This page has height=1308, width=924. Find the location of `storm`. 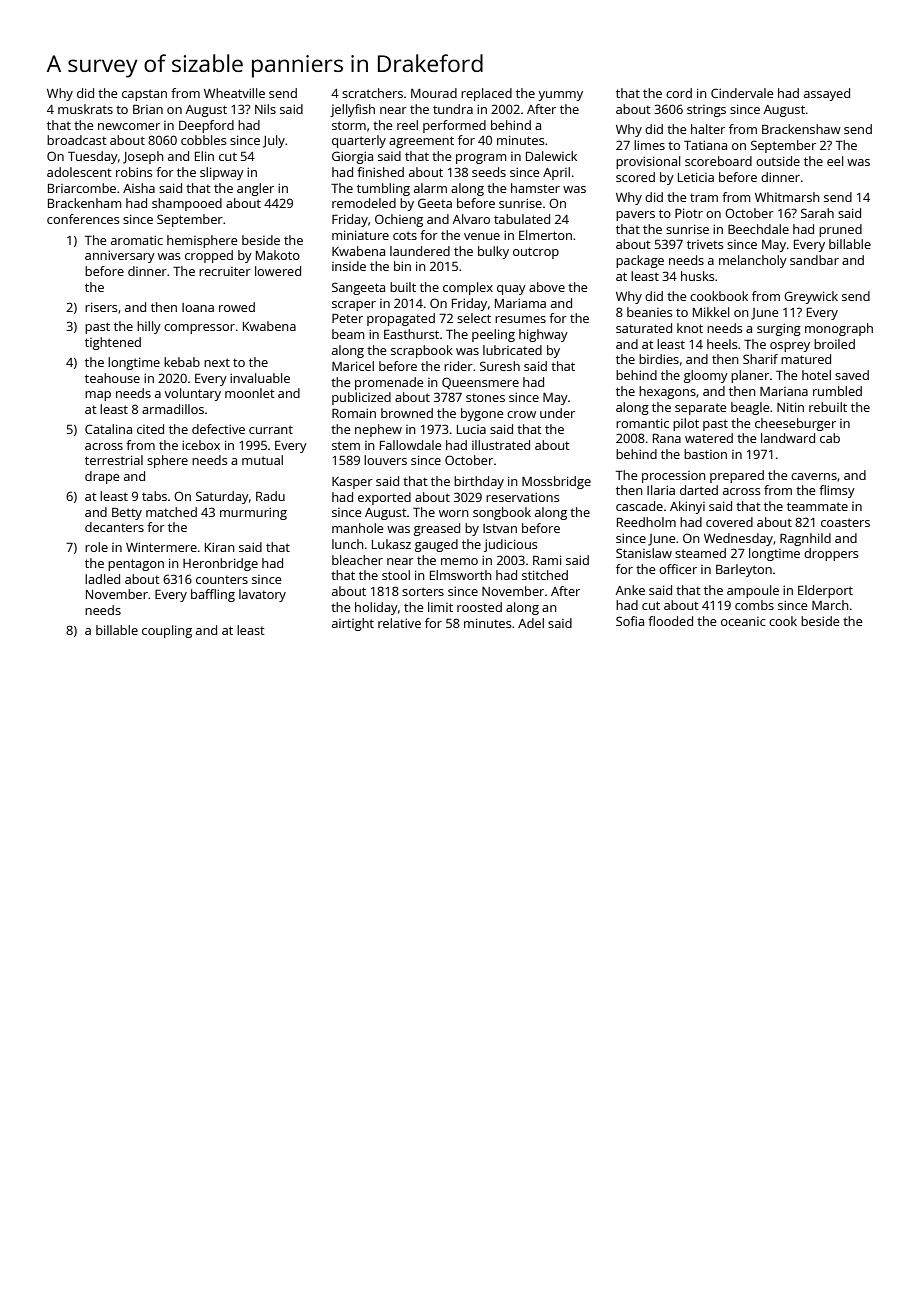

storm is located at coordinates (349, 125).
